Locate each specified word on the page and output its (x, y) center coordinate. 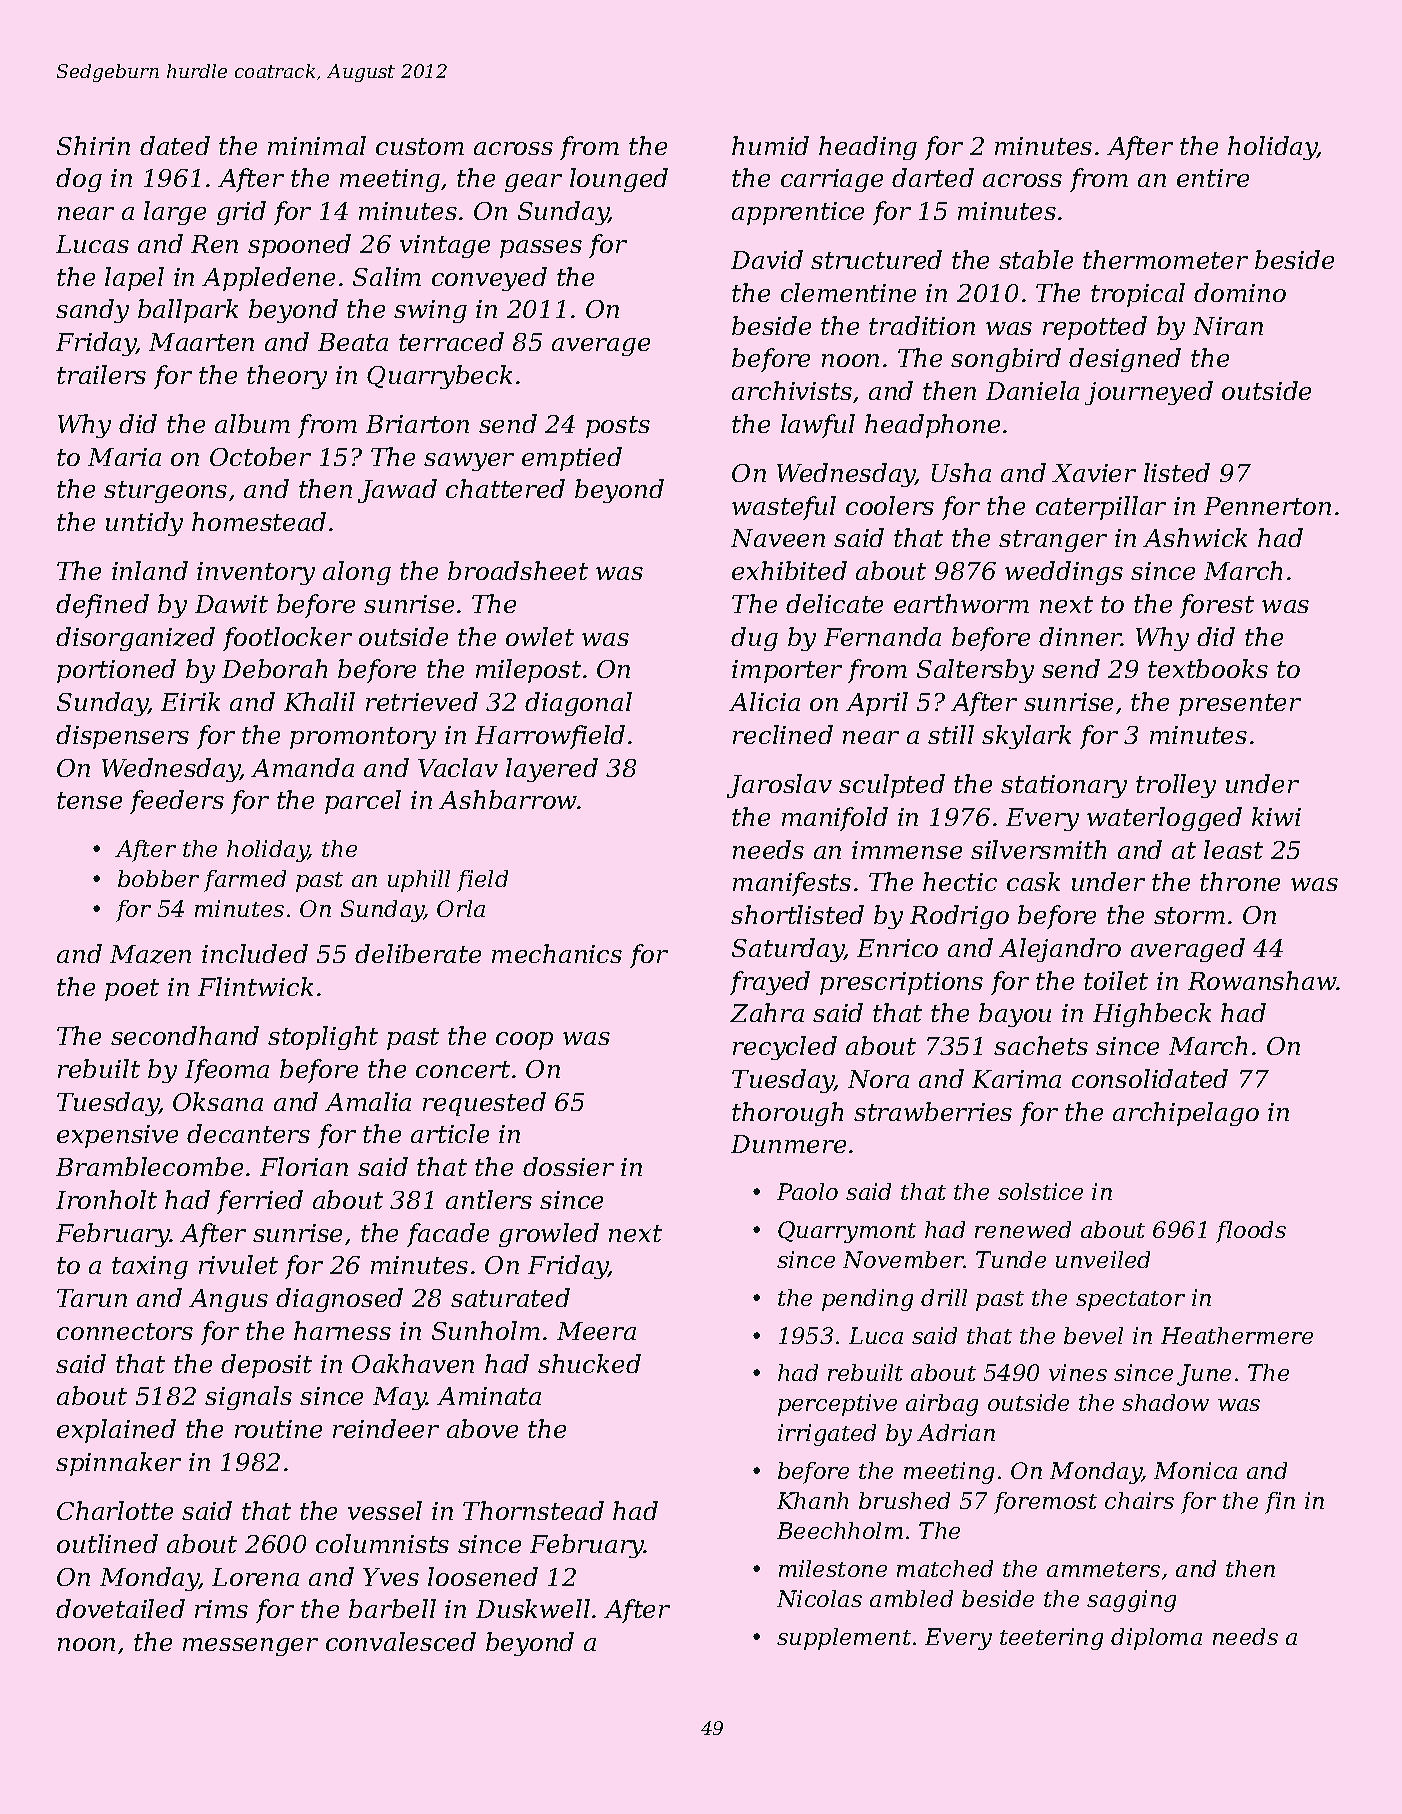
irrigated (827, 1435)
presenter (1240, 705)
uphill (419, 881)
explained (116, 1431)
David (767, 259)
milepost (528, 671)
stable (1036, 259)
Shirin (93, 145)
